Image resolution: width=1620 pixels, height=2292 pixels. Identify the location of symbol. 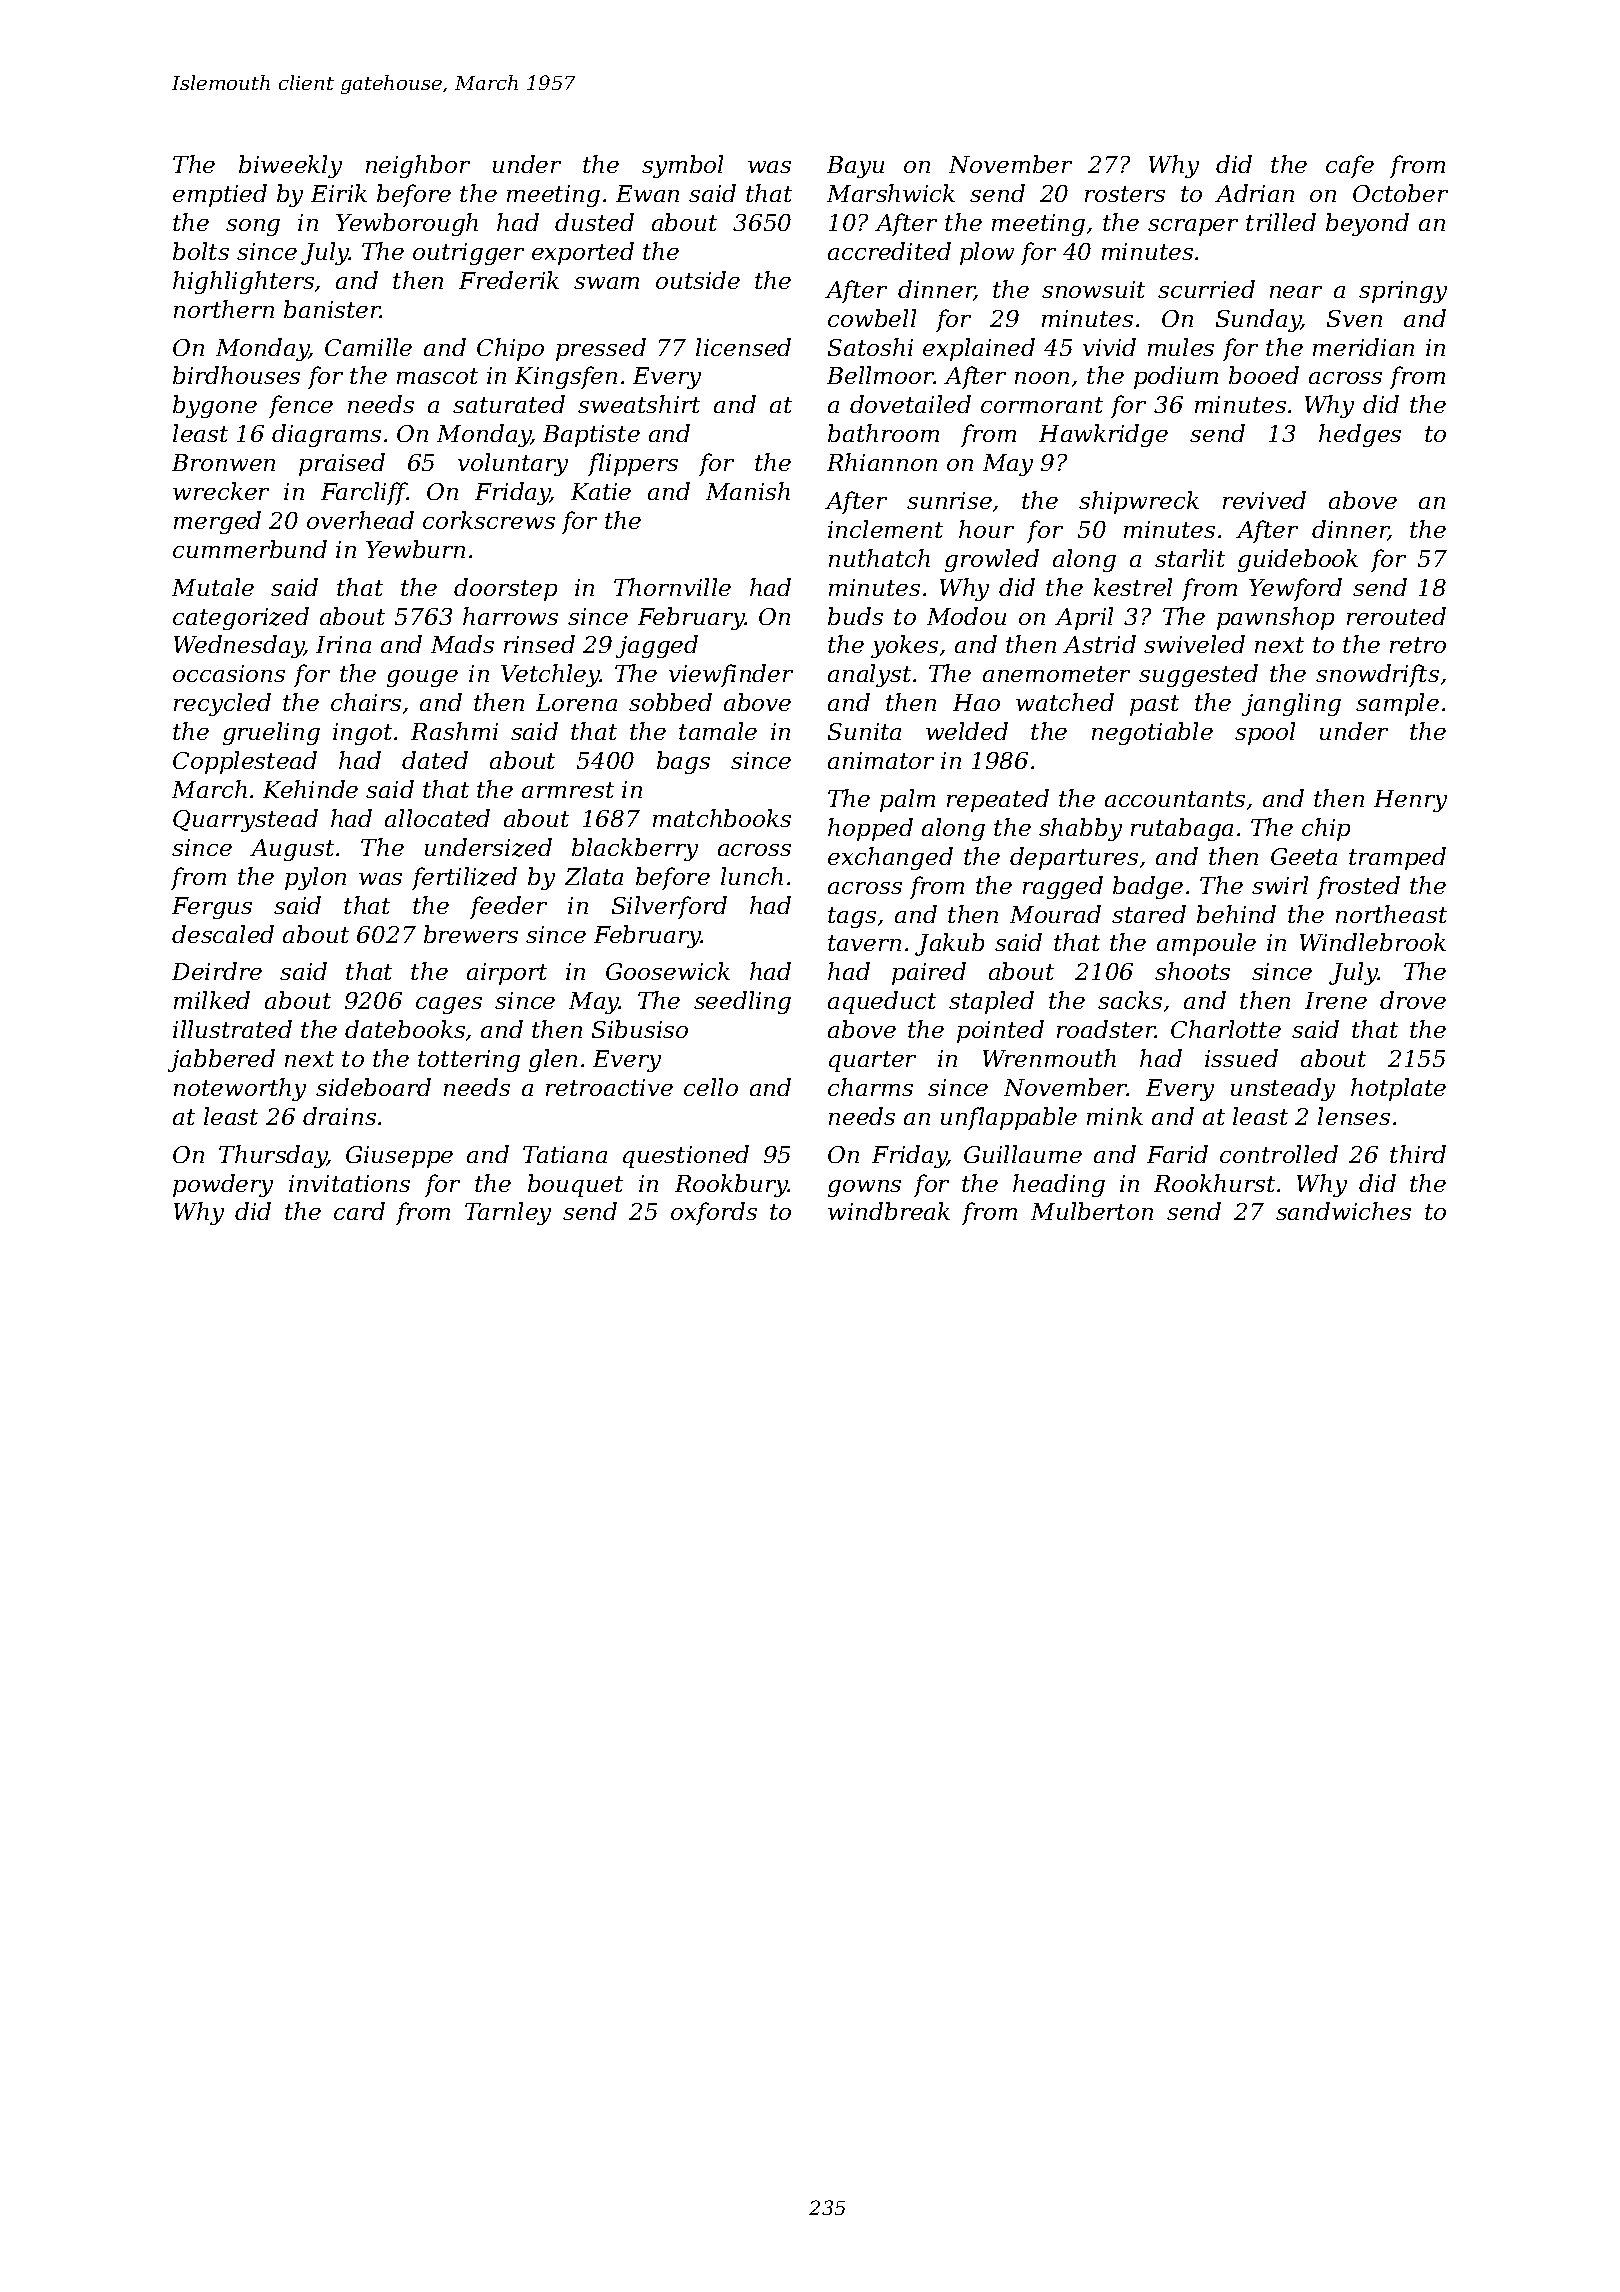
(682, 166).
